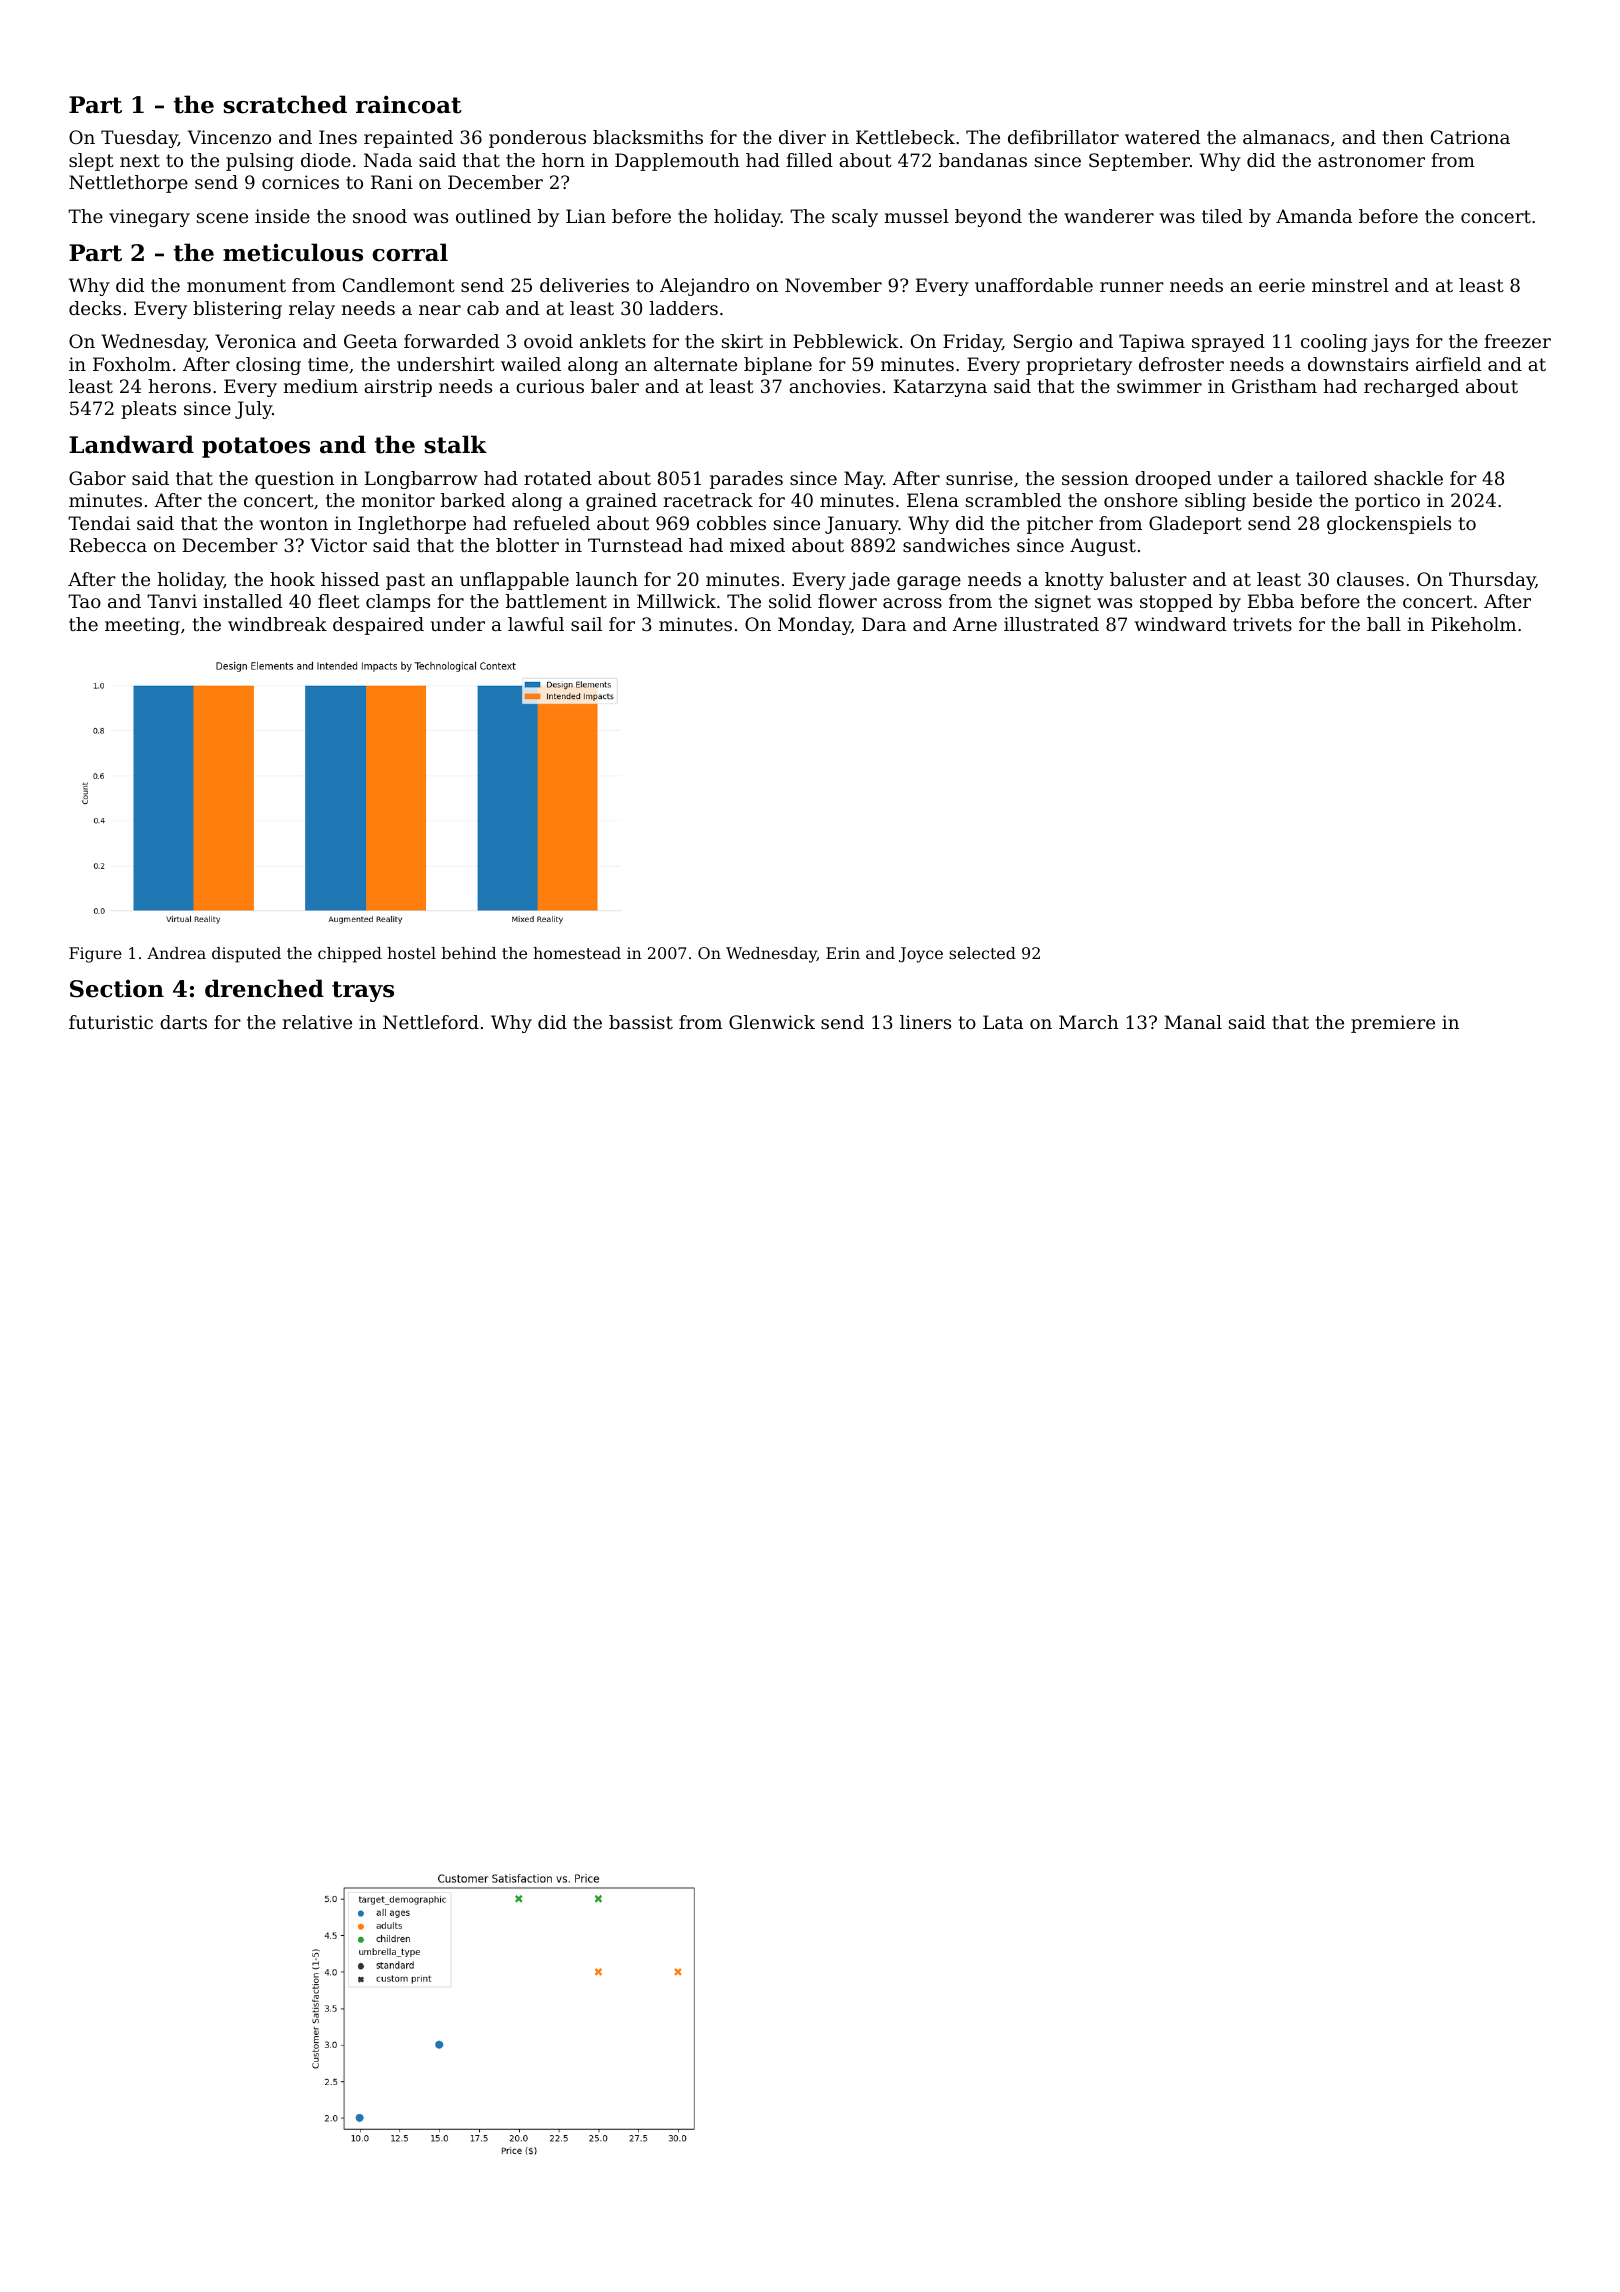  Describe the element at coordinates (982, 953) in the screenshot. I see `selected` at that location.
